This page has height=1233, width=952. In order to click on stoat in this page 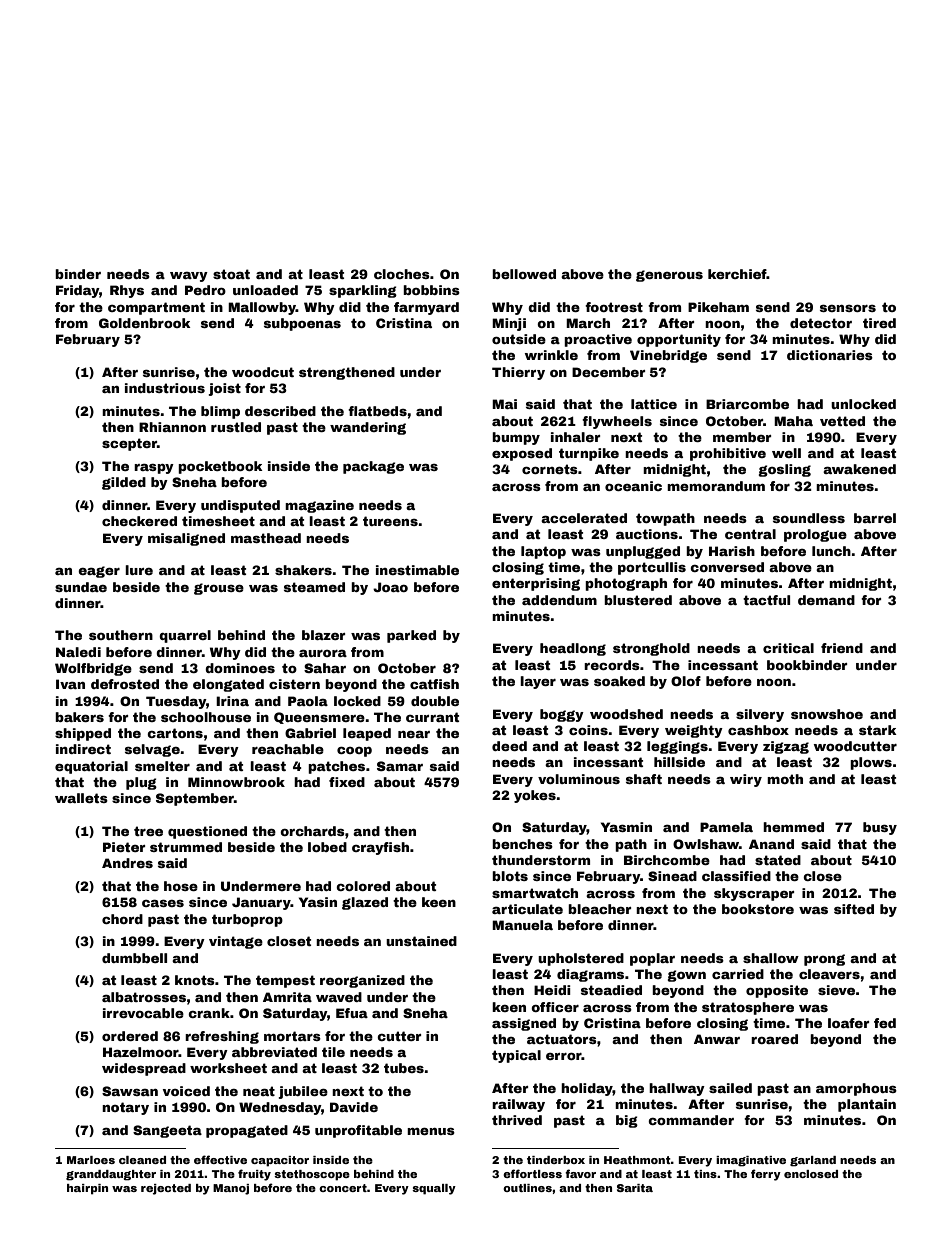, I will do `click(231, 274)`.
